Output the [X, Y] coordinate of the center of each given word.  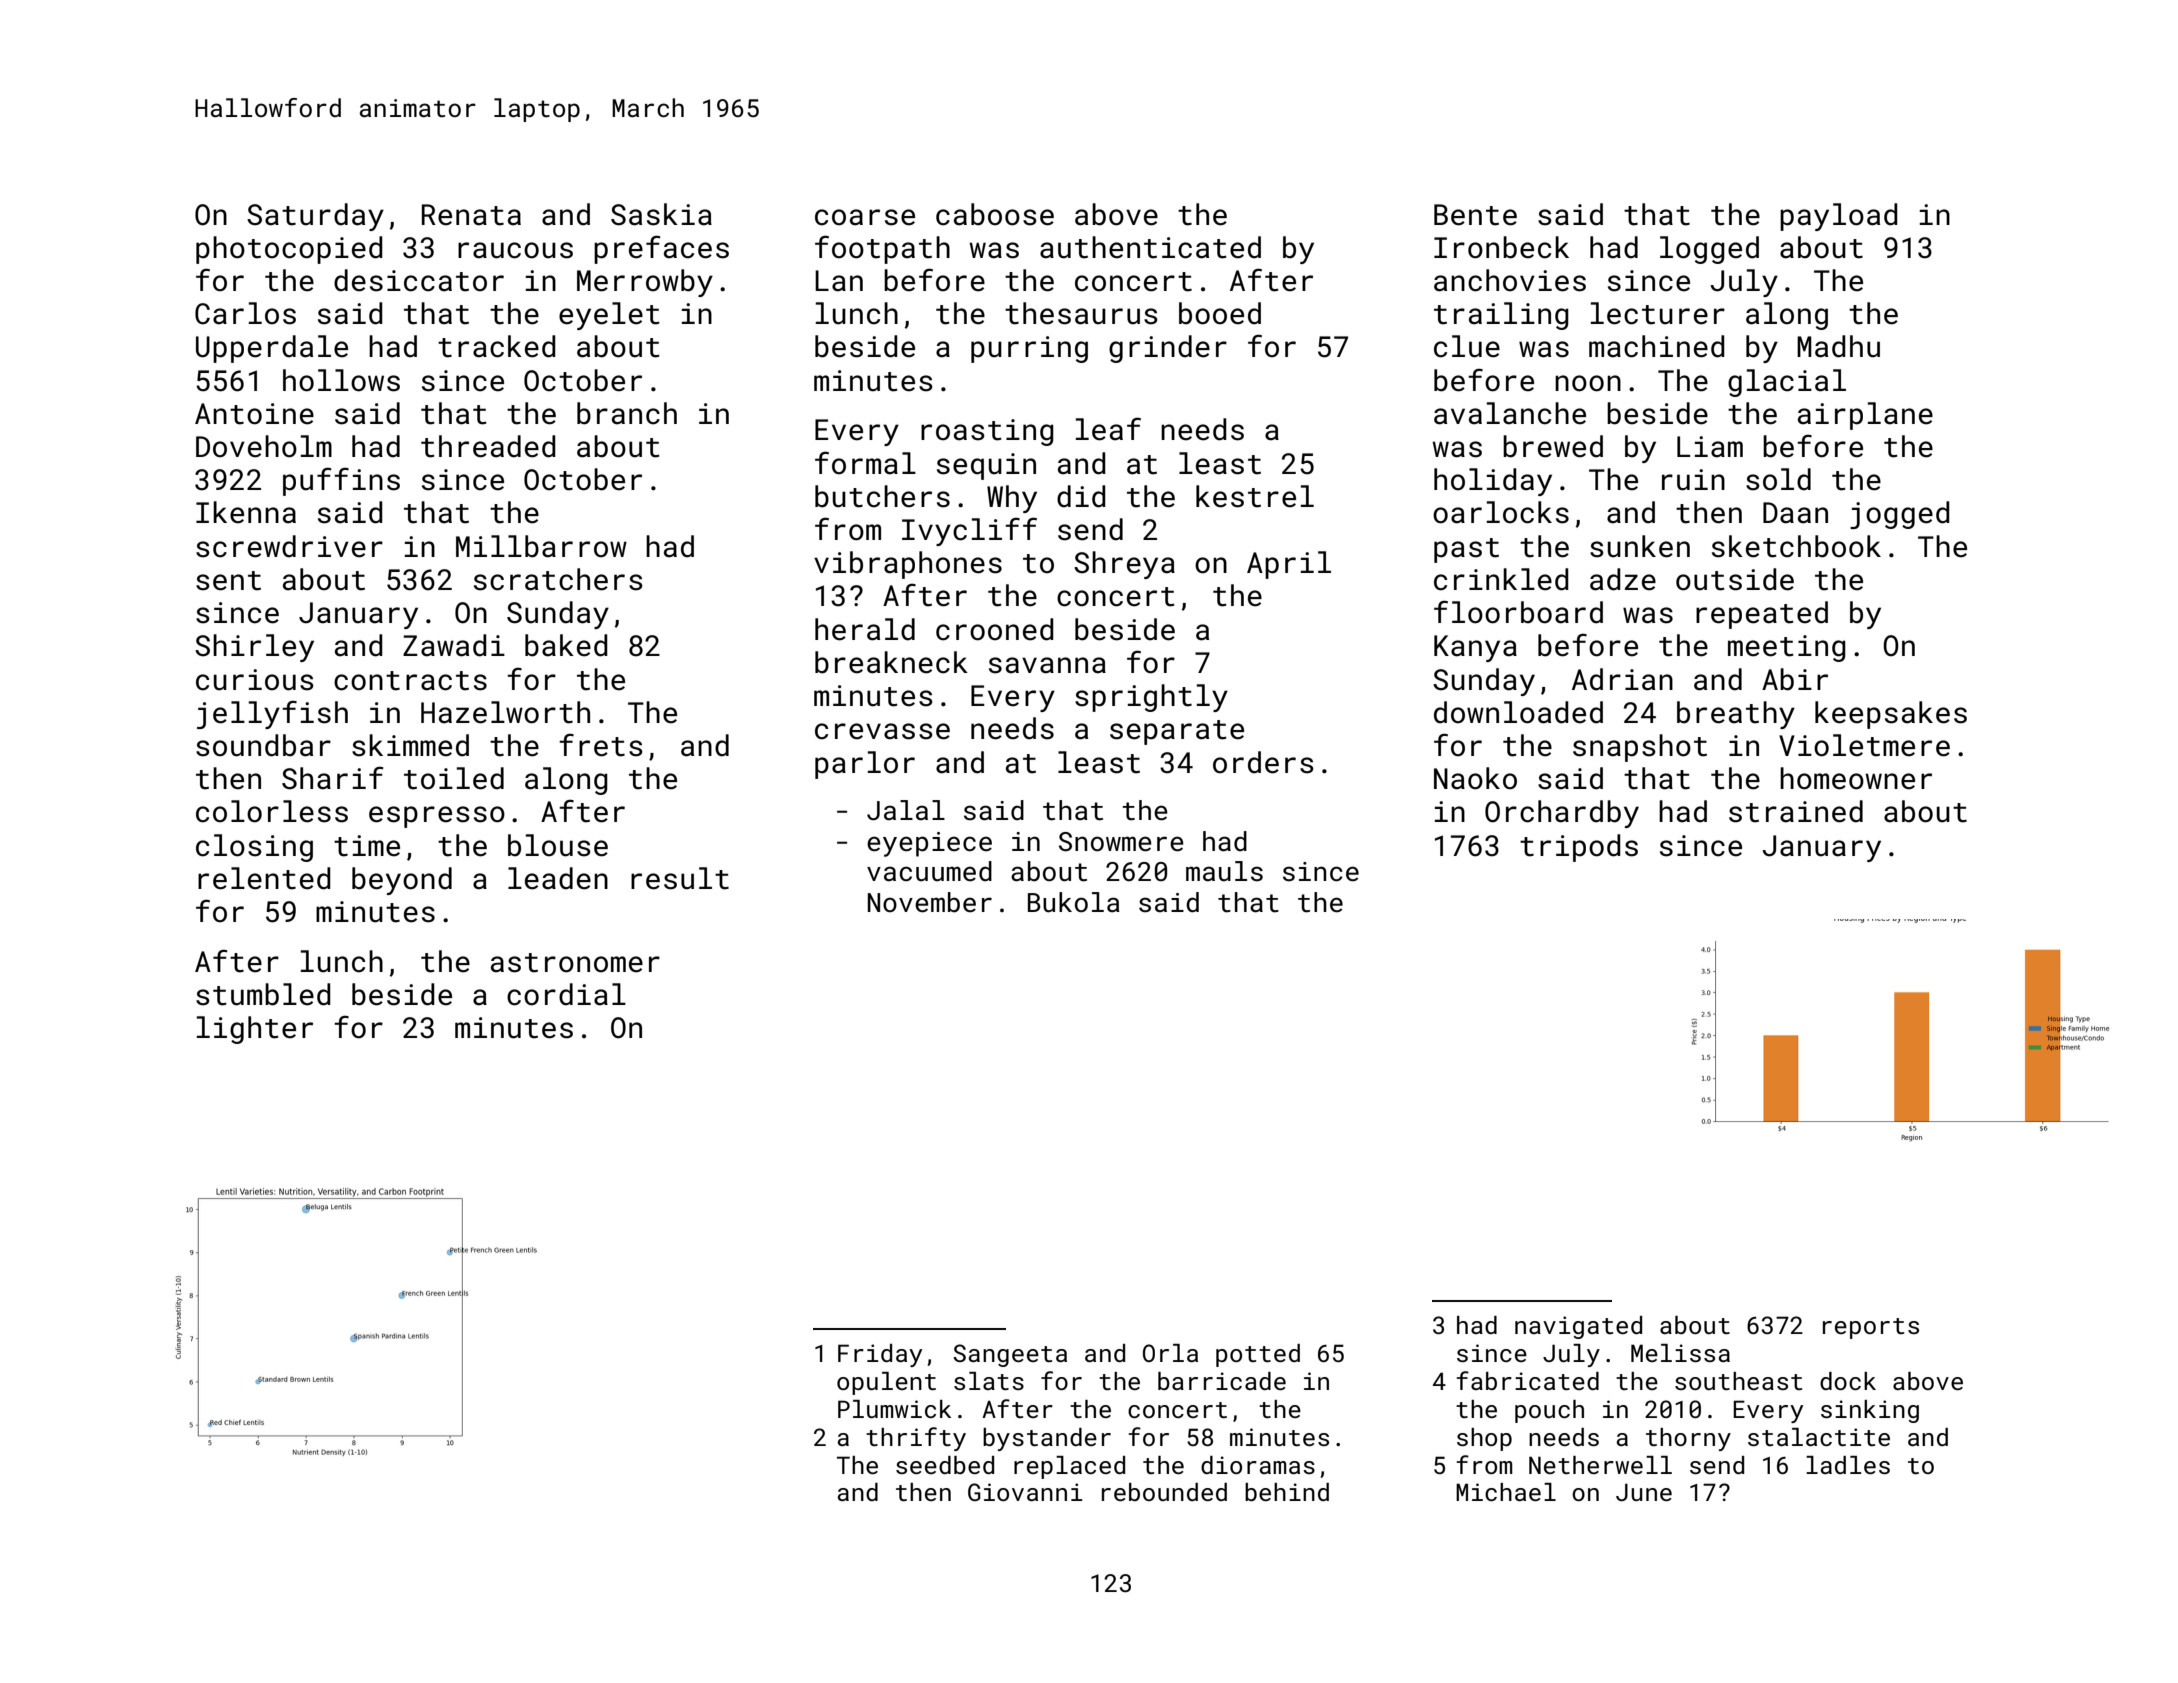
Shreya [1124, 565]
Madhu [1838, 346]
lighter [255, 1030]
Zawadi [454, 645]
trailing [1501, 316]
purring [1029, 349]
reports [1871, 1328]
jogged [1900, 515]
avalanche [1510, 413]
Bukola [1074, 902]
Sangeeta [1010, 1355]
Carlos [245, 313]
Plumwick [894, 1409]
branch [627, 413]
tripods [1579, 848]
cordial [566, 994]
